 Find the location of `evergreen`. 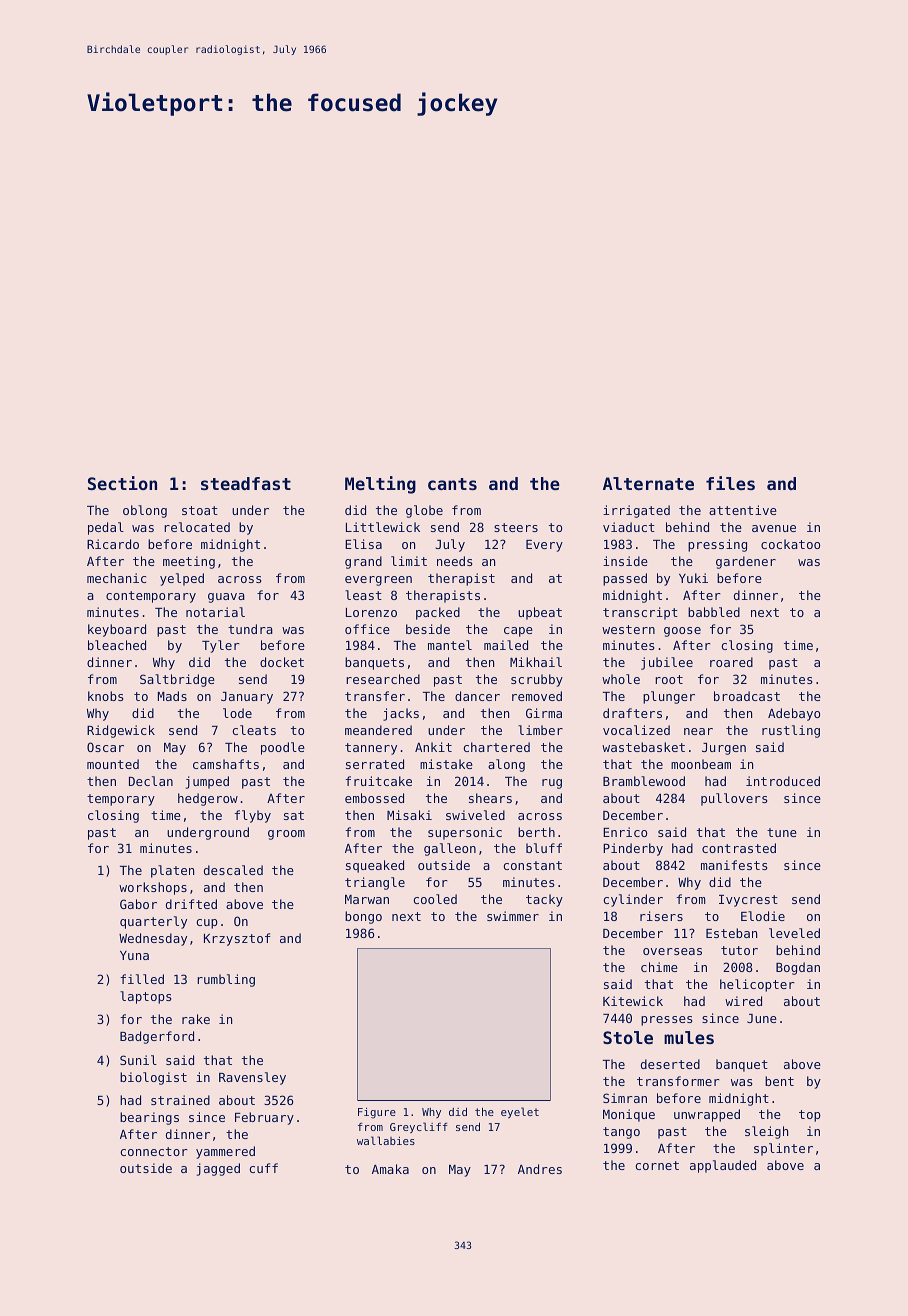

evergreen is located at coordinates (378, 581).
